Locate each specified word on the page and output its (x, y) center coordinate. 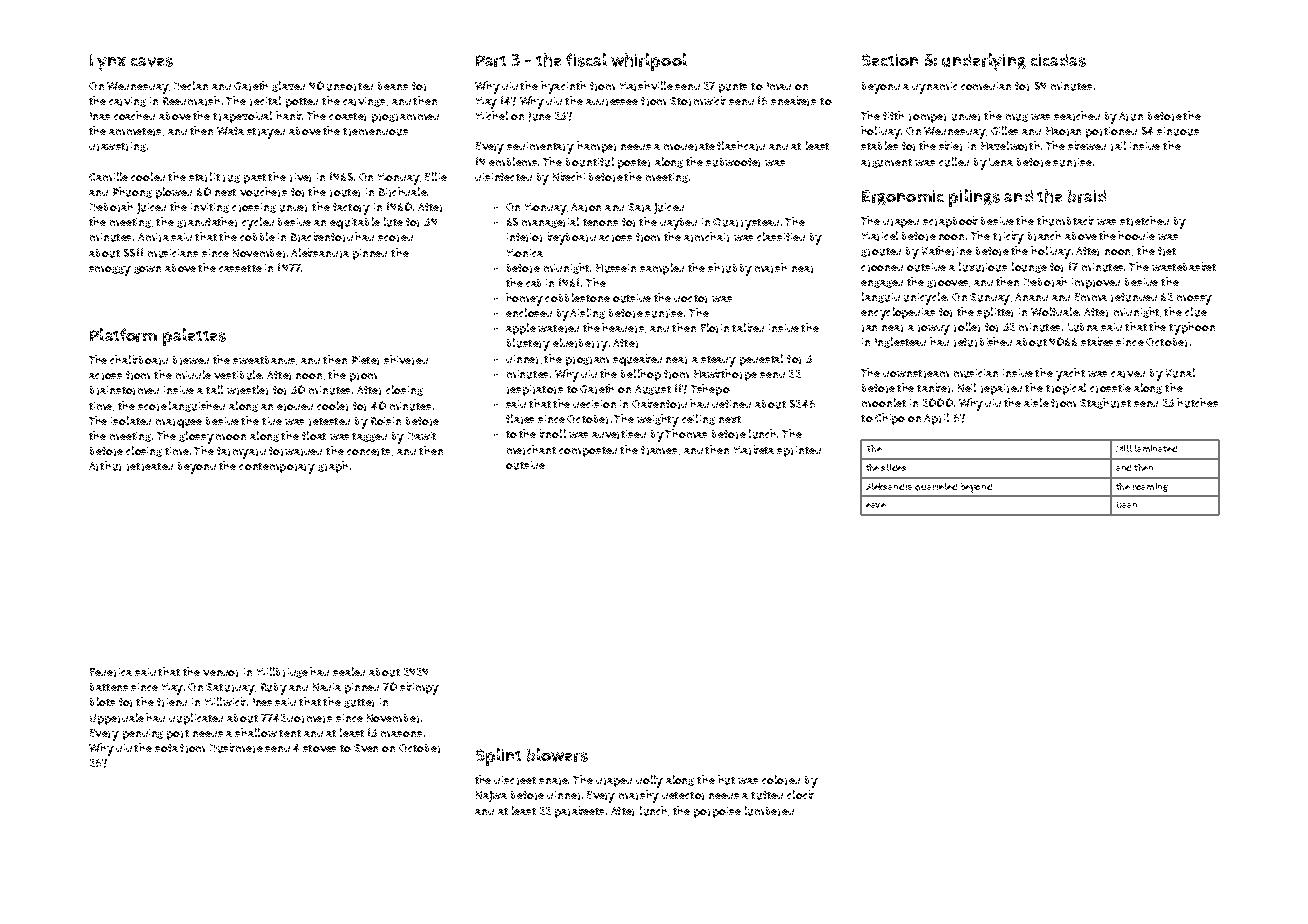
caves (152, 62)
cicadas (1058, 60)
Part (491, 61)
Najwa (491, 796)
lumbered (769, 811)
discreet (515, 780)
